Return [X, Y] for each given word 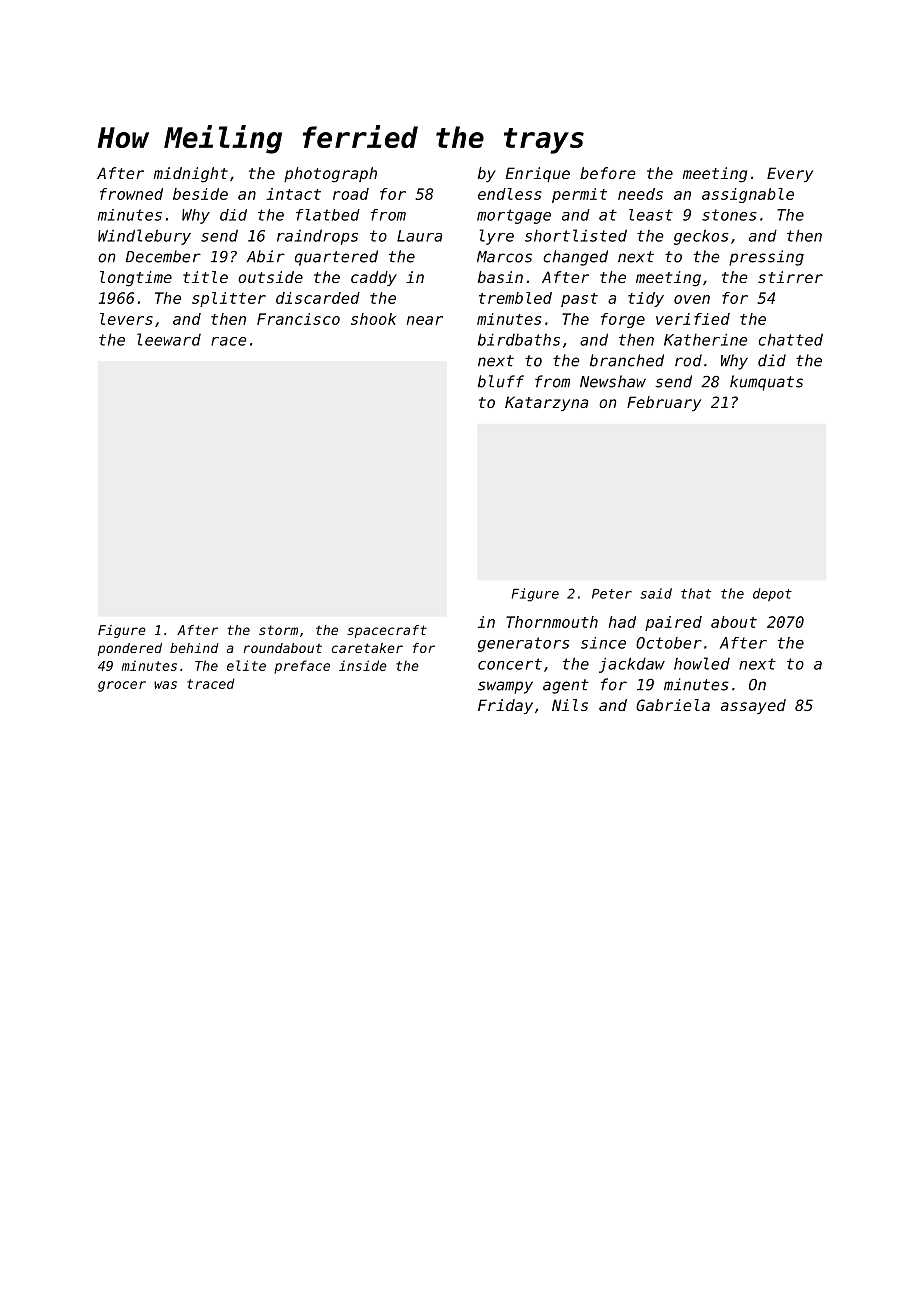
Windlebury [144, 237]
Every [790, 174]
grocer [122, 686]
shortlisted [576, 235]
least [651, 215]
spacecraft [387, 631]
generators [524, 644]
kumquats [766, 383]
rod [688, 360]
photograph [330, 175]
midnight [190, 175]
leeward [169, 339]
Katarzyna [546, 403]
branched [627, 360]
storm [278, 630]
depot [772, 594]
